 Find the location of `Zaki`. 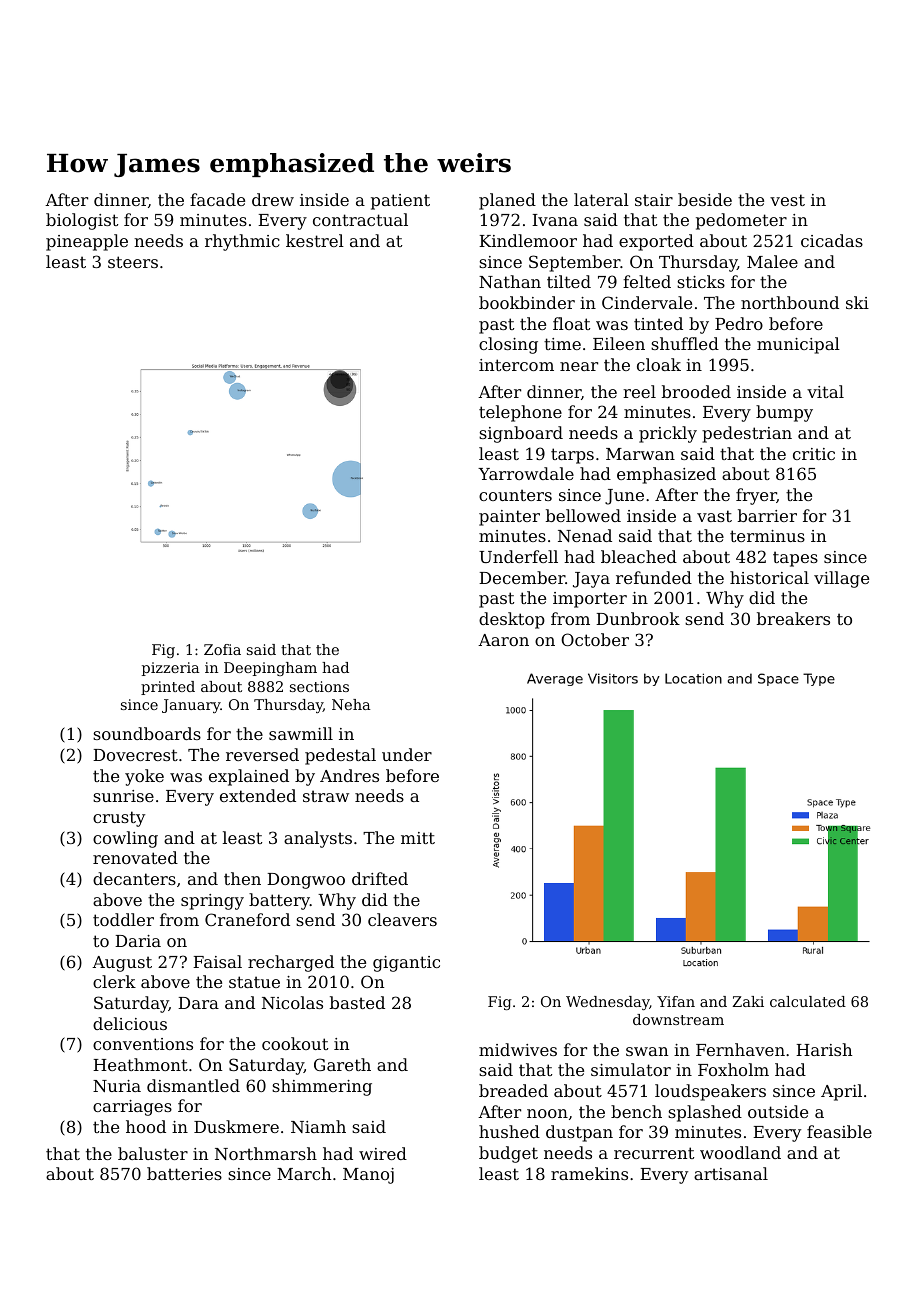

Zaki is located at coordinates (748, 1001).
